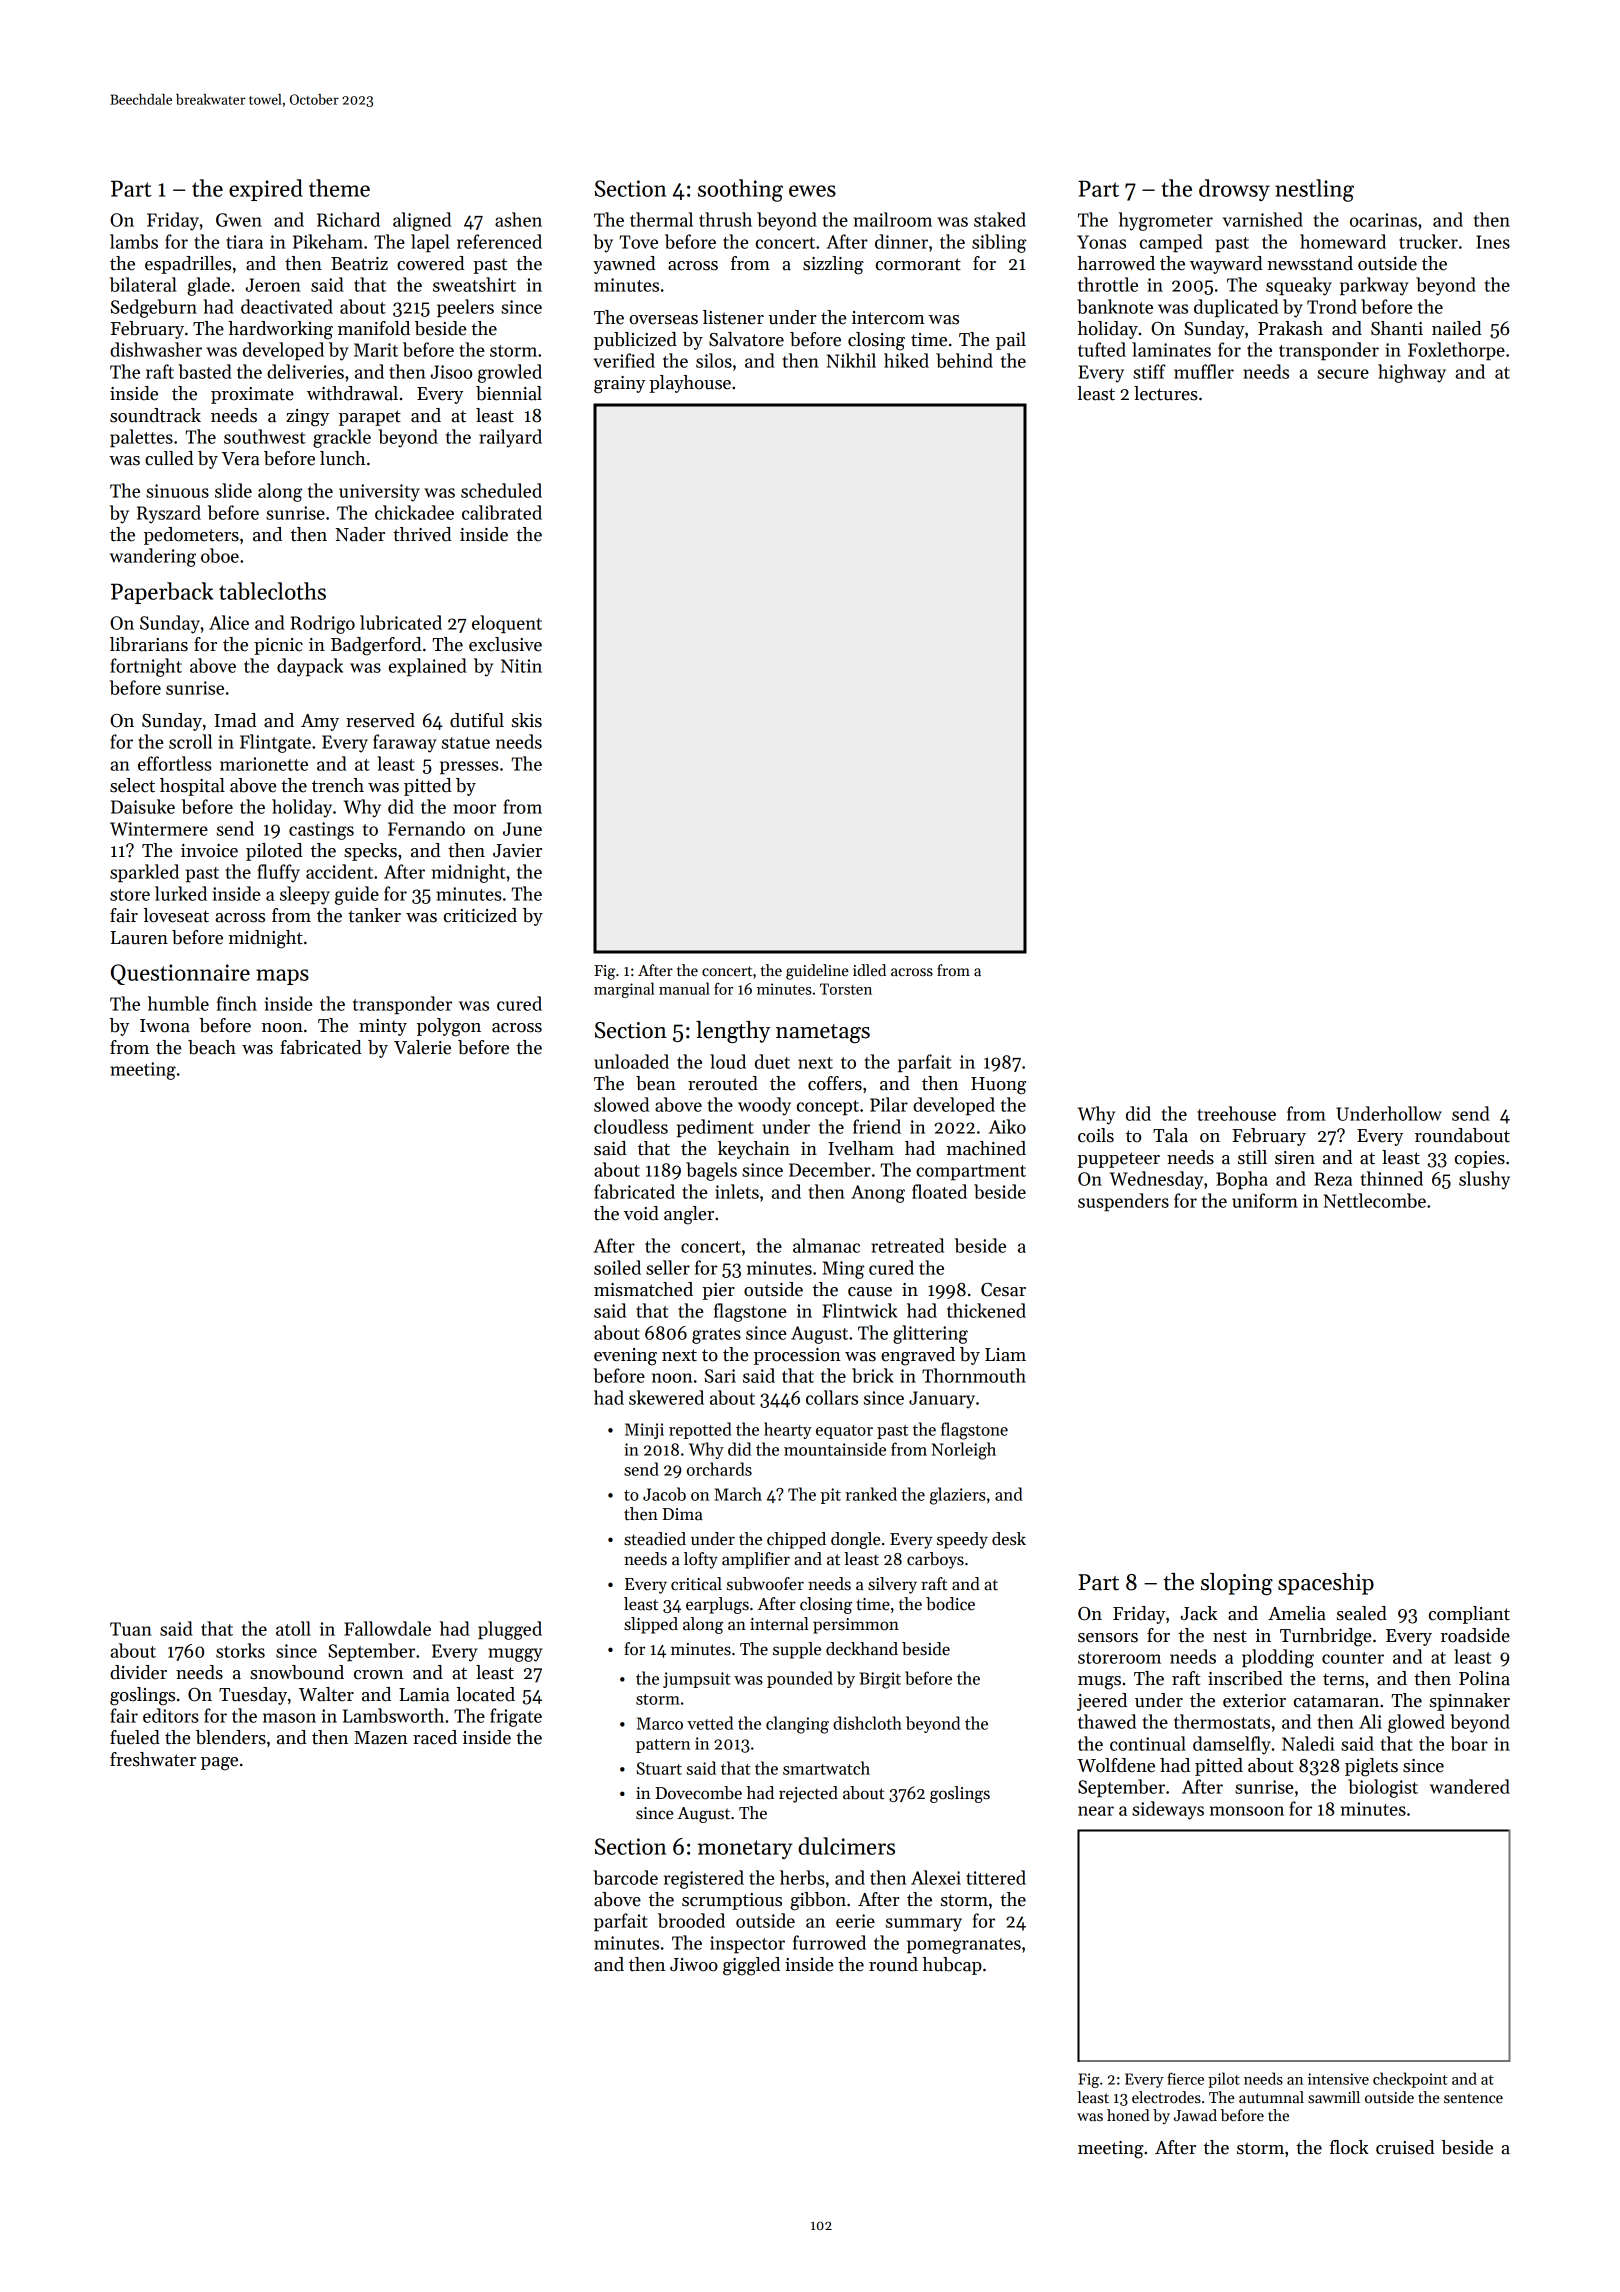 The width and height of the screenshot is (1620, 2292). What do you see at coordinates (1236, 1113) in the screenshot?
I see `treehouse` at bounding box center [1236, 1113].
